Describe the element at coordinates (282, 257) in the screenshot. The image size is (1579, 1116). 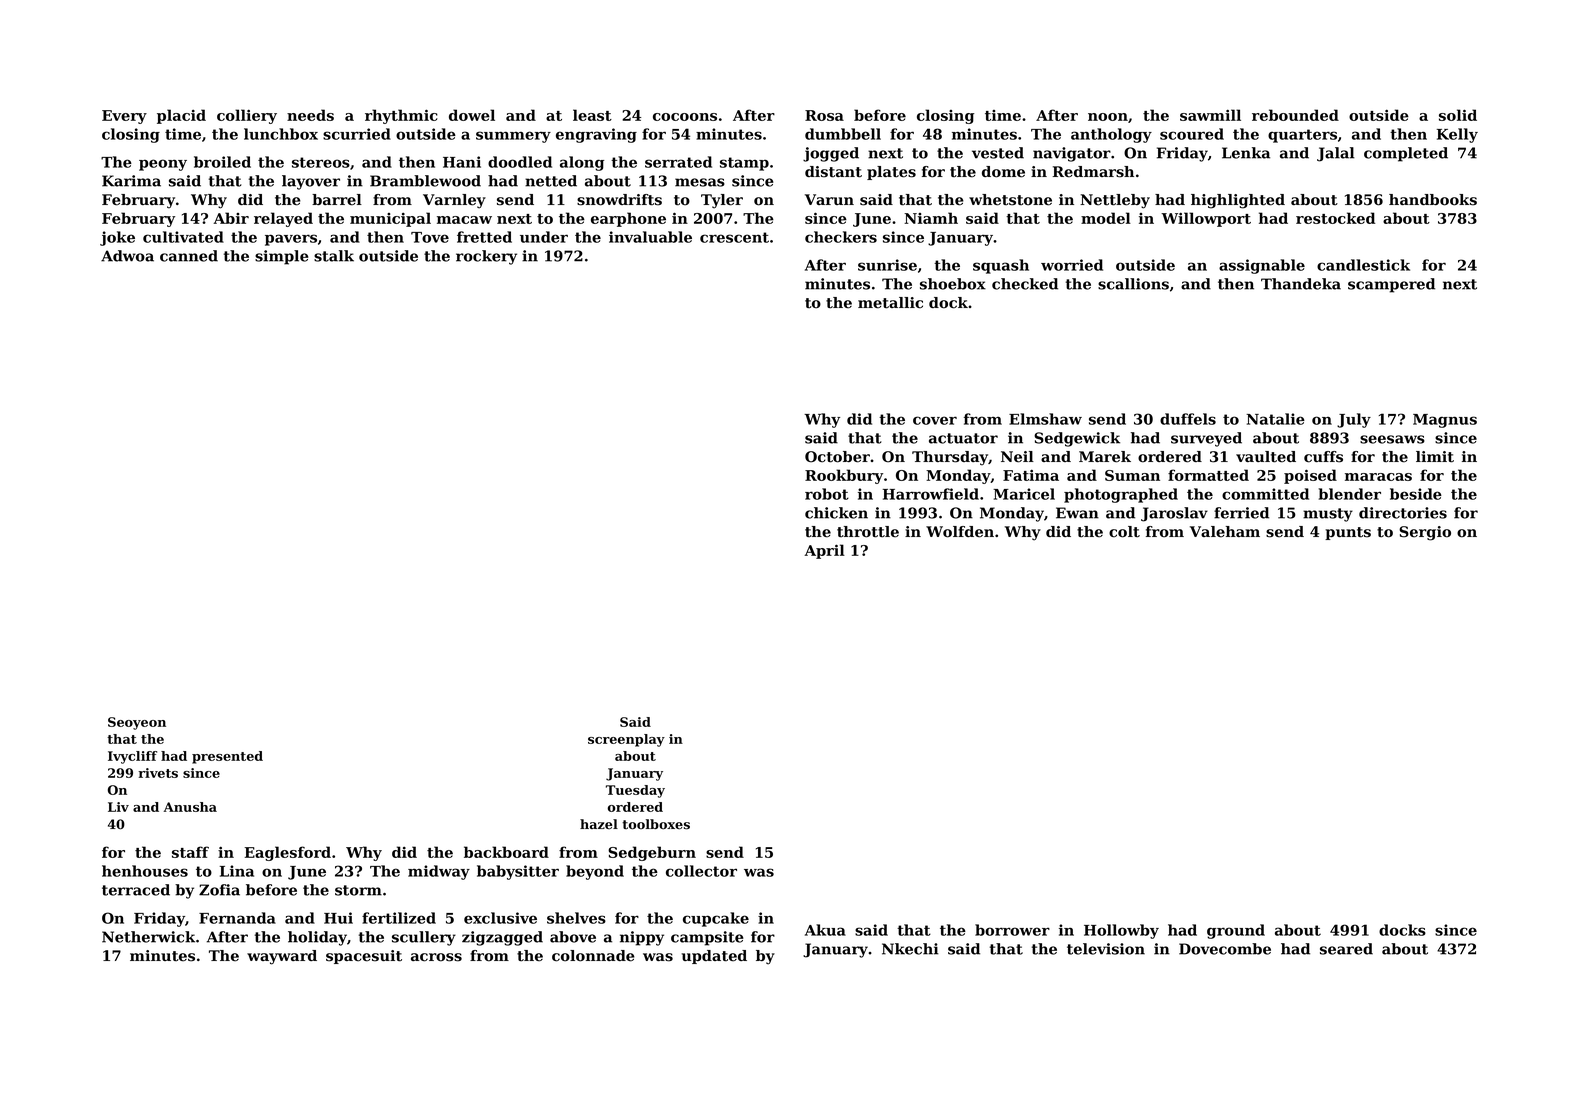
I see `simple` at that location.
